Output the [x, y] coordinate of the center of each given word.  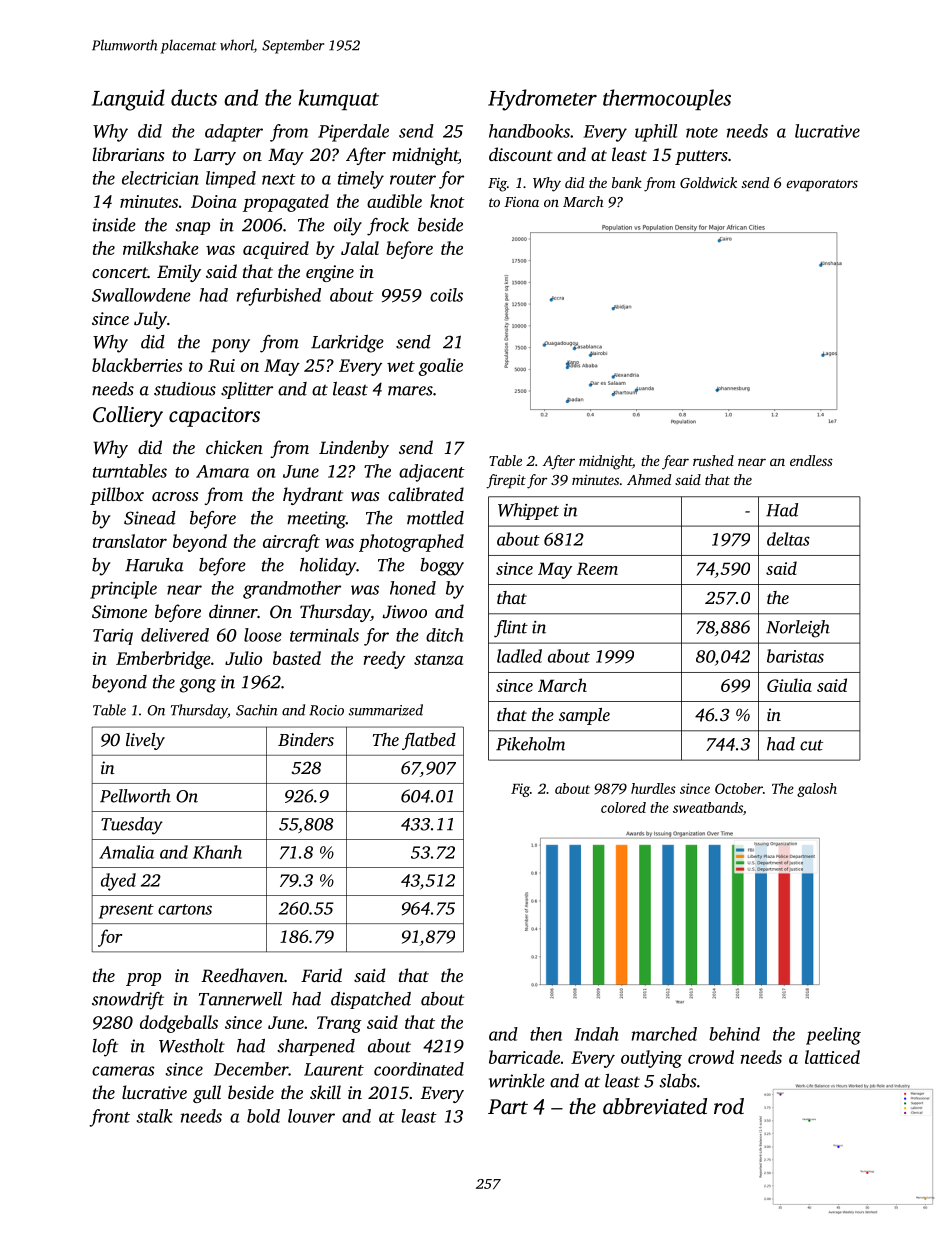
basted [297, 658]
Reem [597, 568]
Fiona [521, 202]
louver [311, 1116]
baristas [795, 656]
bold [263, 1116]
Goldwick [708, 182]
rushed [713, 460]
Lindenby [354, 449]
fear [675, 462]
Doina [214, 201]
